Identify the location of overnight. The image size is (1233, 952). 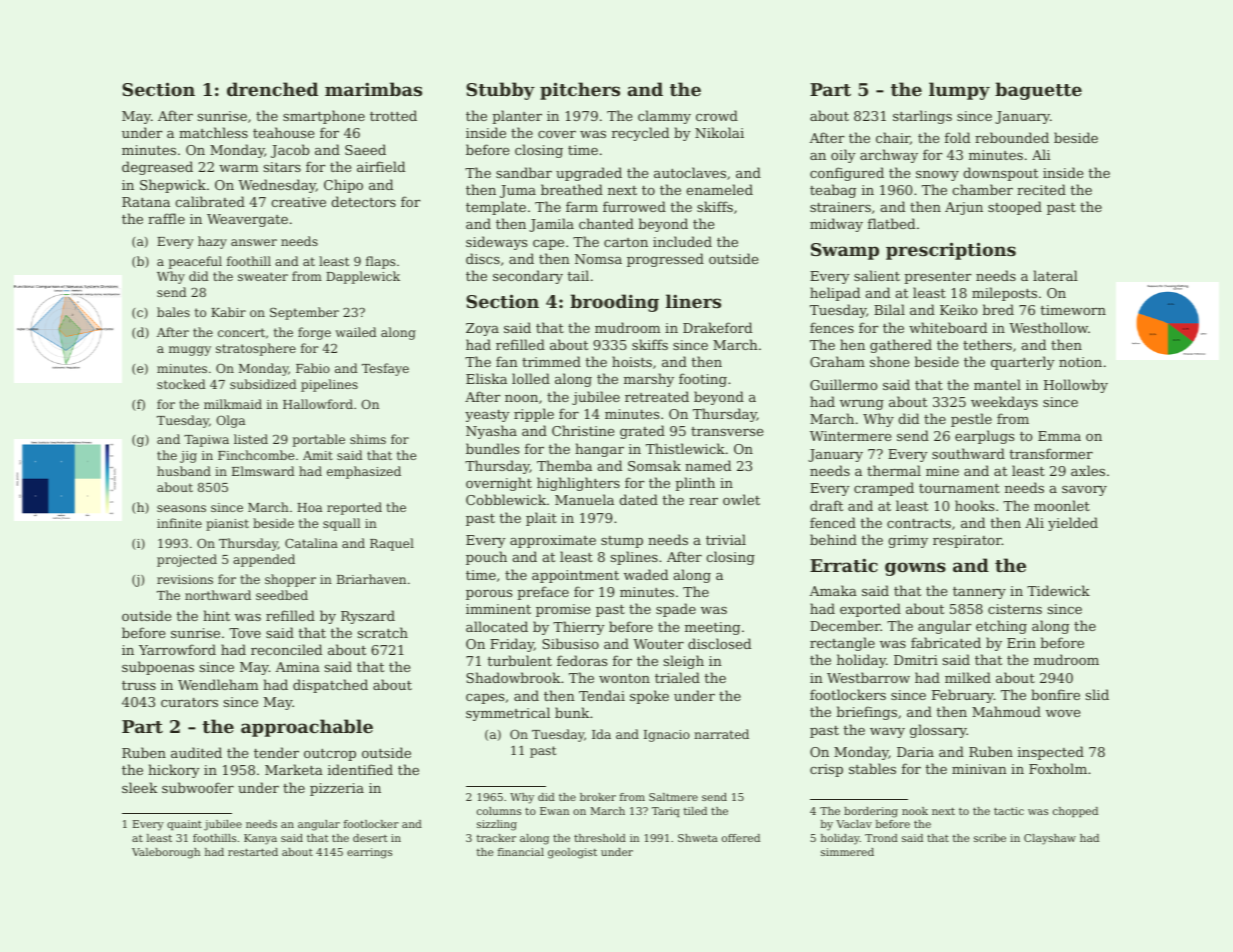
(499, 484).
